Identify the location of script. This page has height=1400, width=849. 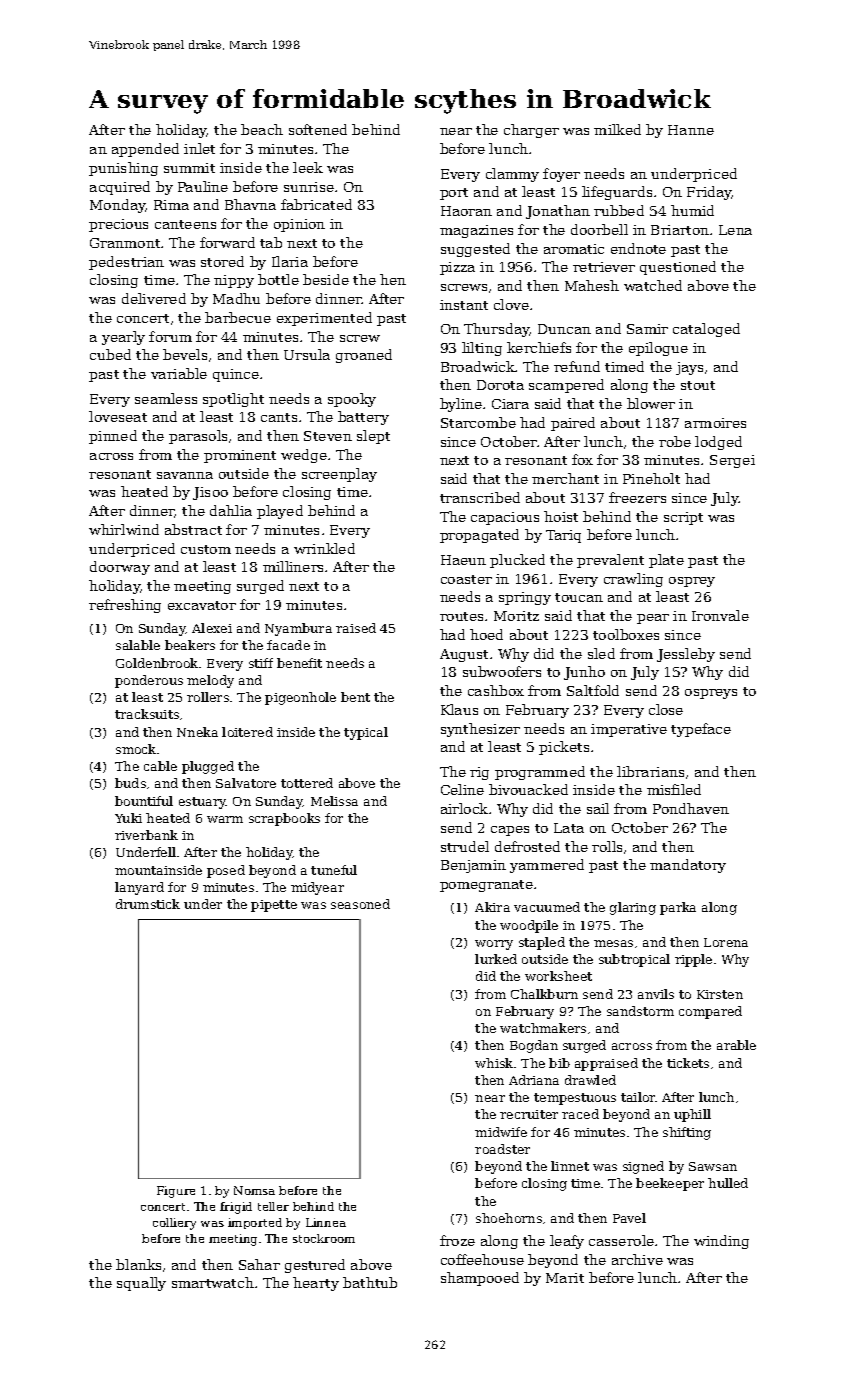
(683, 518).
